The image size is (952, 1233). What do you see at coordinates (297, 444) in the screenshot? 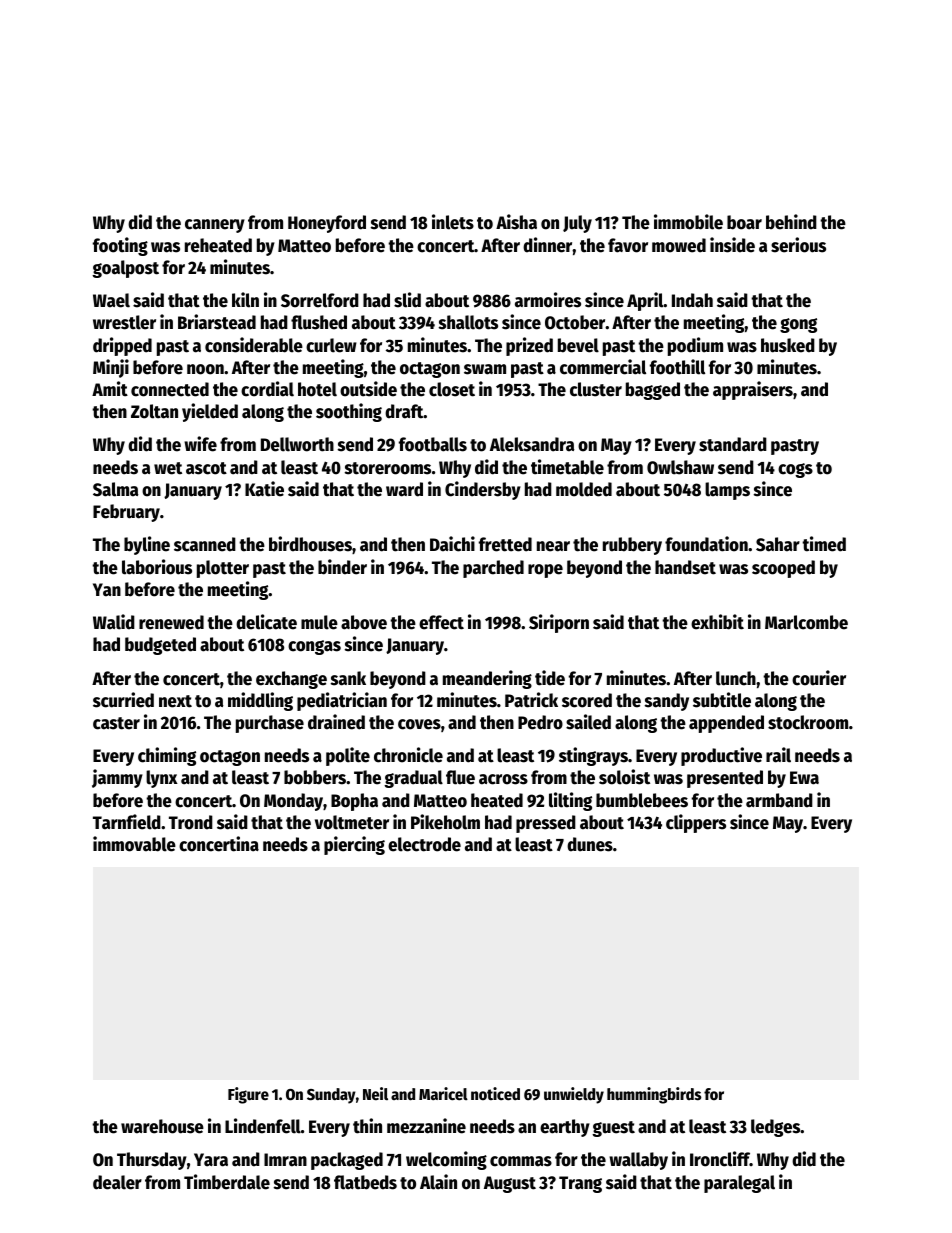
I see `Dellworth` at bounding box center [297, 444].
